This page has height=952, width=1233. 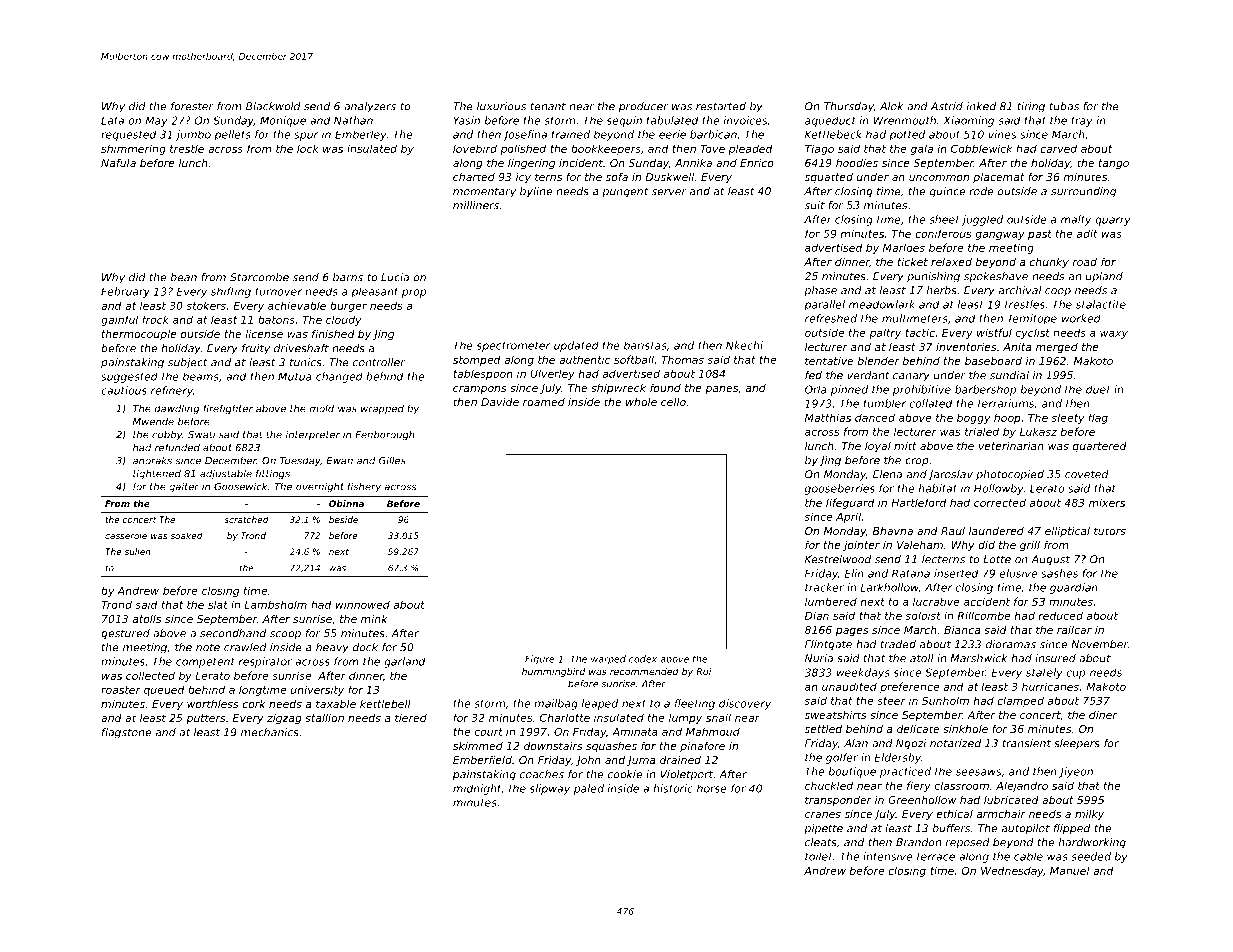 What do you see at coordinates (1064, 106) in the page?
I see `tubas` at bounding box center [1064, 106].
